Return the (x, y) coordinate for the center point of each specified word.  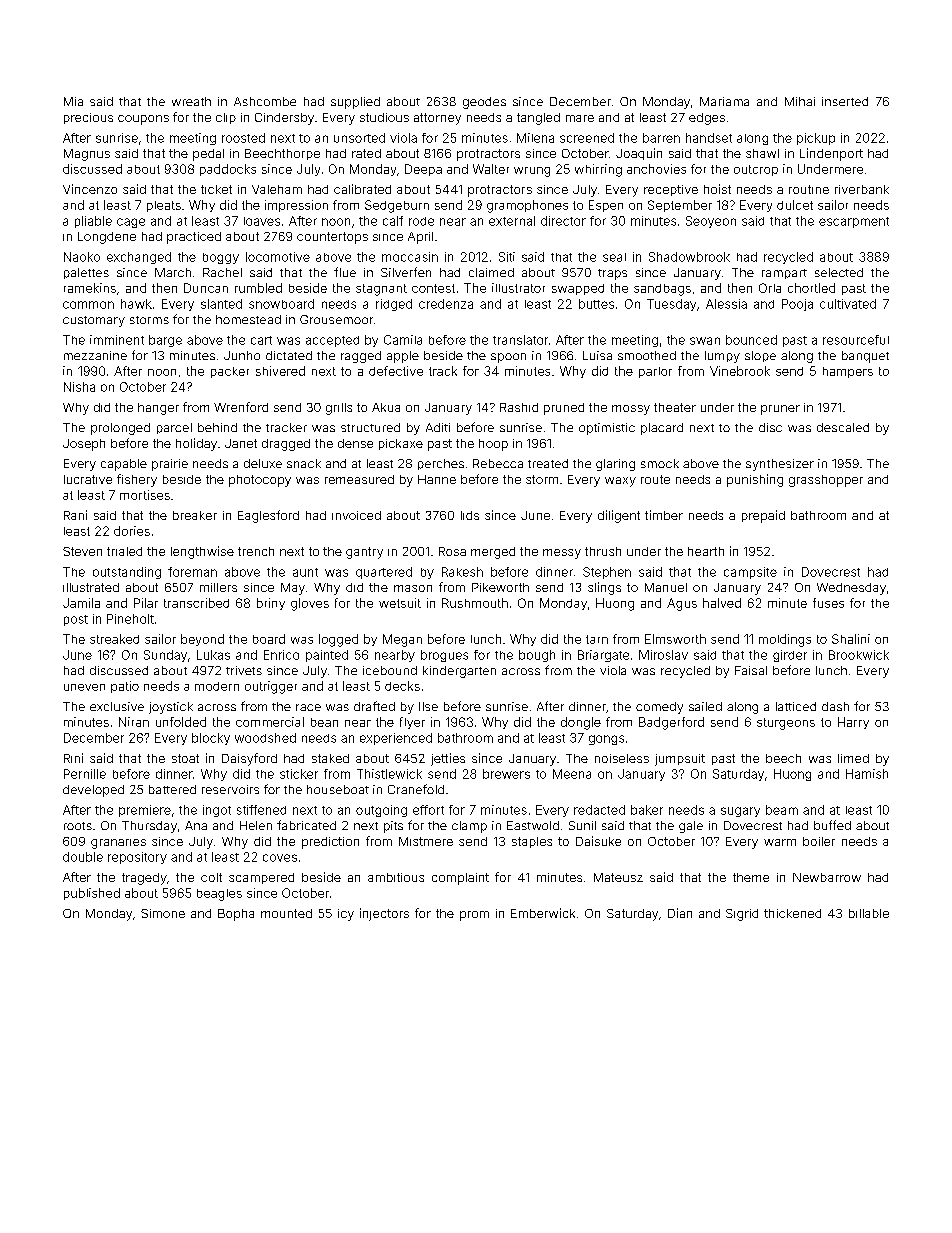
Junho (242, 355)
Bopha (236, 915)
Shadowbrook (689, 257)
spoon (508, 358)
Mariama (724, 101)
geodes (484, 103)
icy (346, 915)
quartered (384, 573)
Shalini (851, 639)
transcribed (196, 603)
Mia (73, 101)
